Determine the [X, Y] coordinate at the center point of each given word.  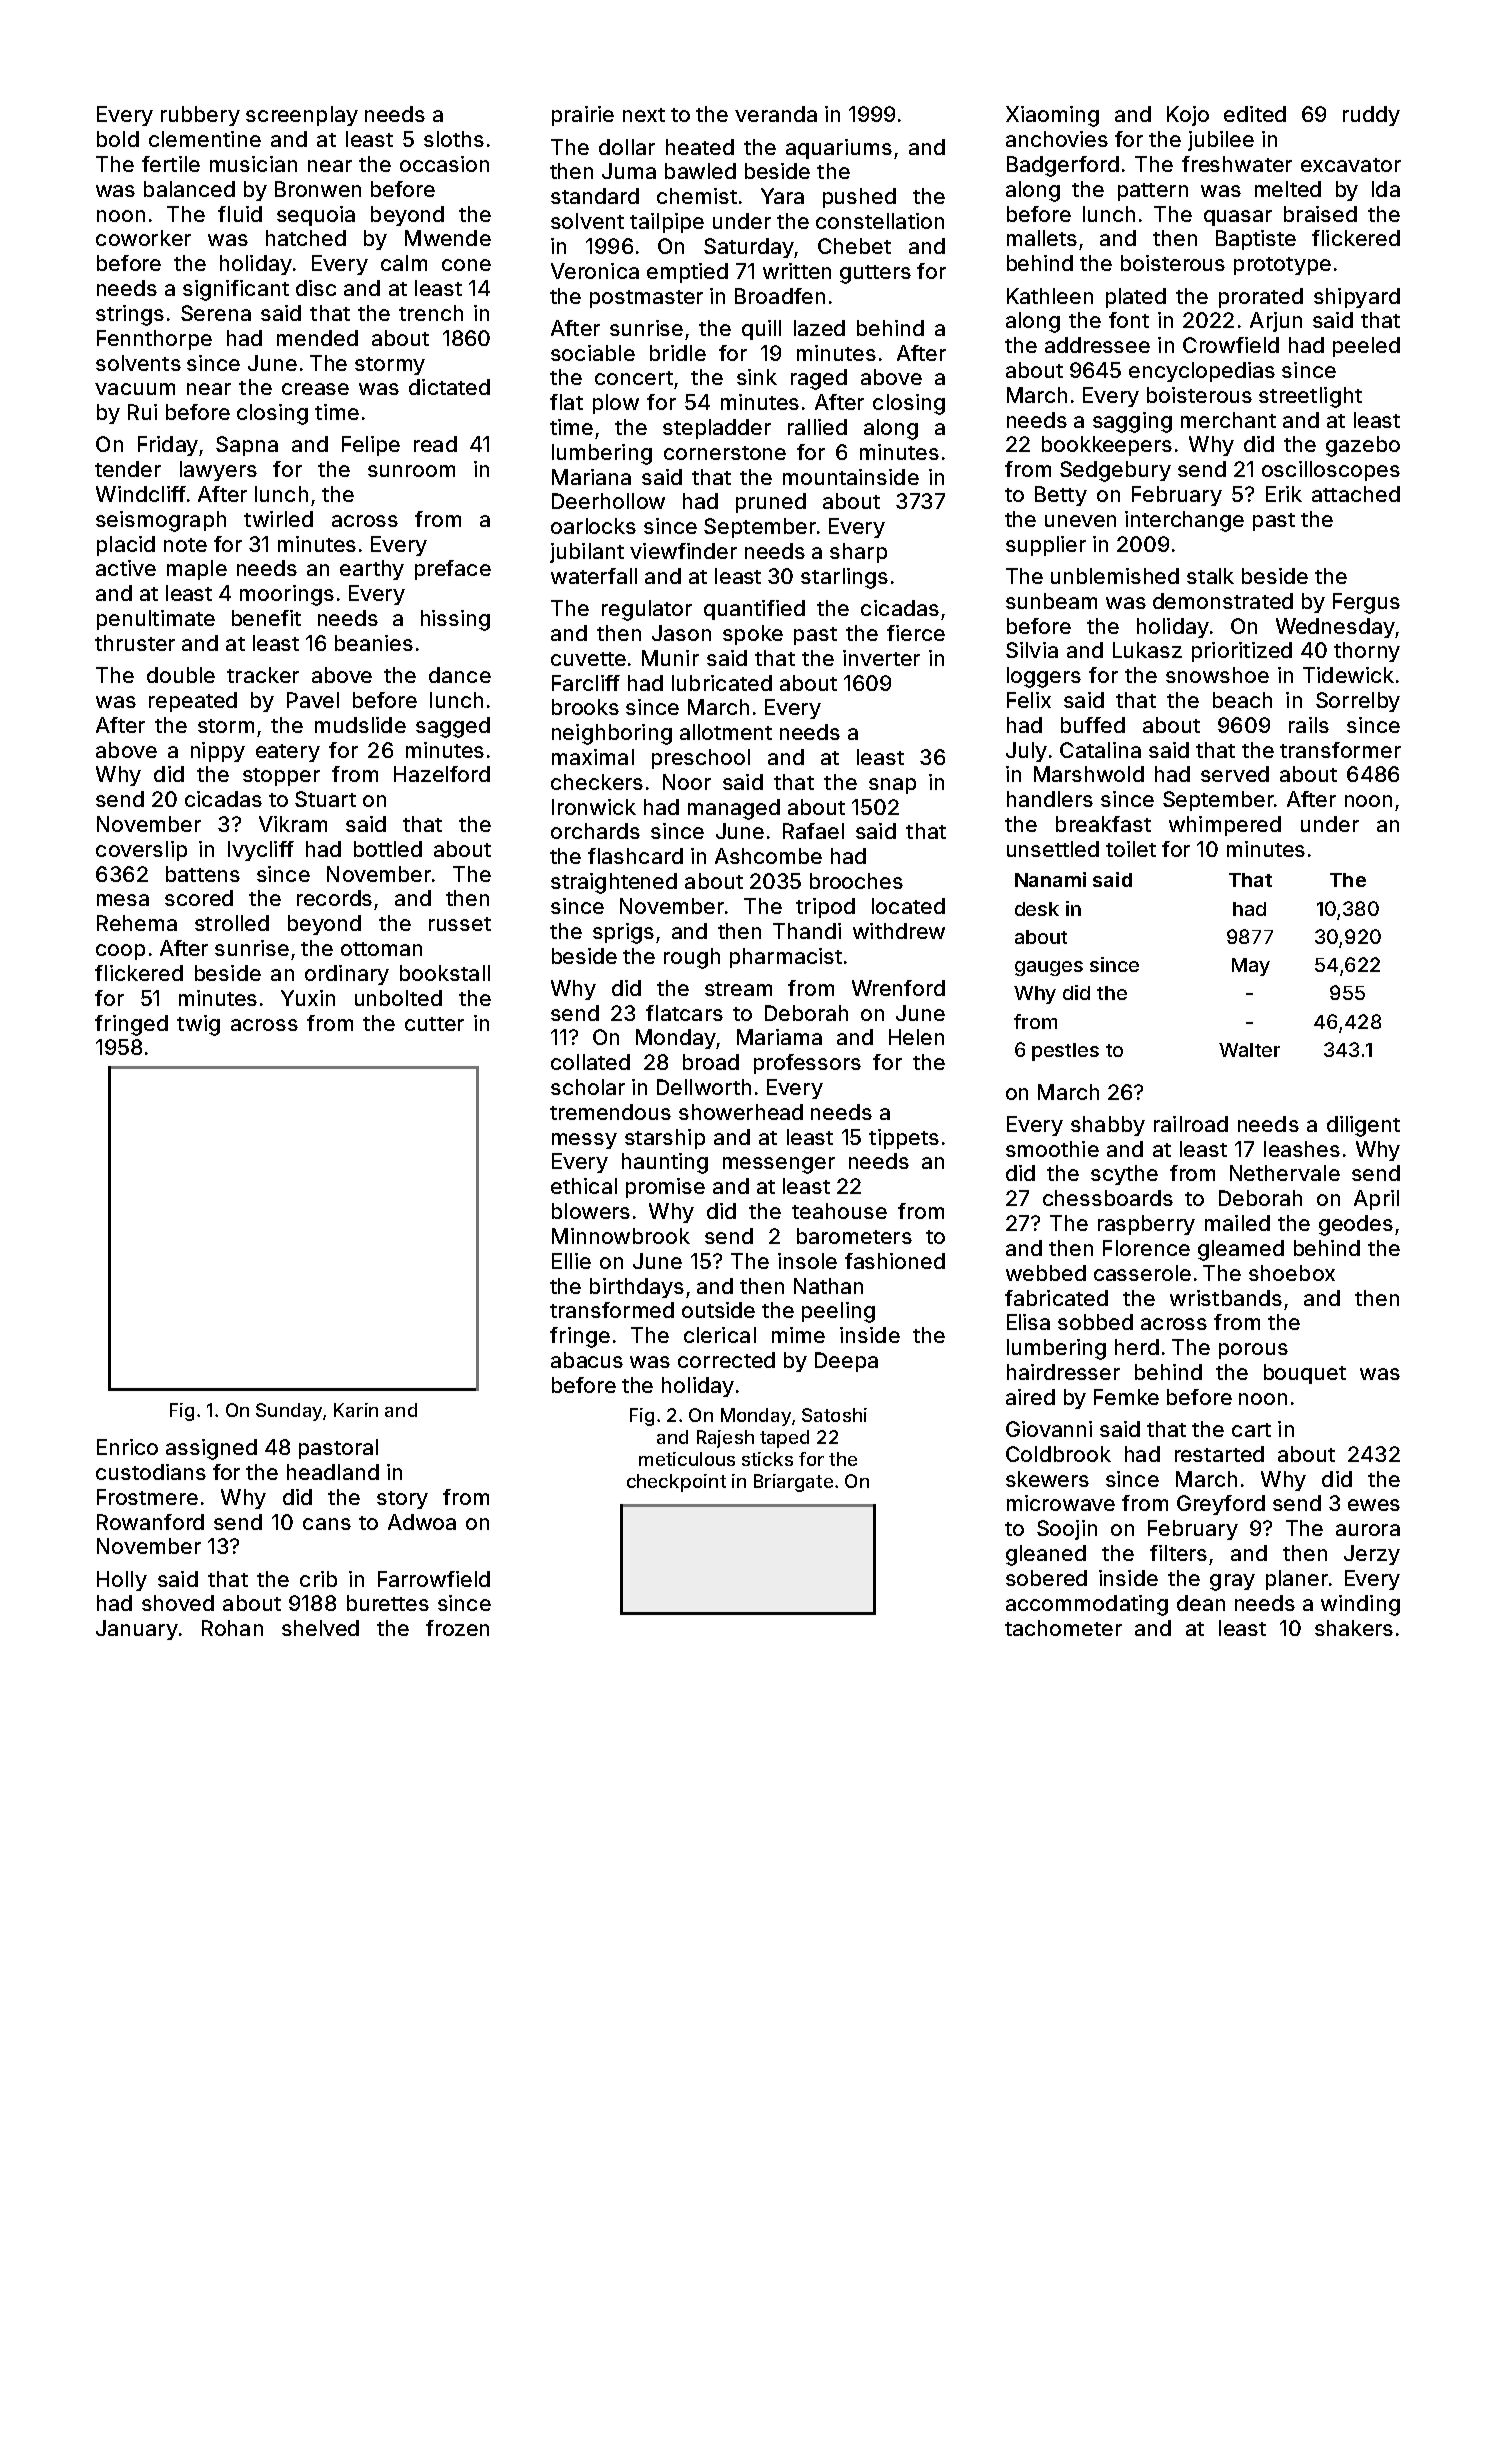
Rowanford [150, 1522]
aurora [1368, 1530]
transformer [1340, 750]
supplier [1046, 546]
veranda [776, 114]
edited [1255, 114]
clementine [205, 139]
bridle [678, 353]
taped [784, 1439]
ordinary [347, 975]
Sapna [247, 446]
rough [692, 958]
